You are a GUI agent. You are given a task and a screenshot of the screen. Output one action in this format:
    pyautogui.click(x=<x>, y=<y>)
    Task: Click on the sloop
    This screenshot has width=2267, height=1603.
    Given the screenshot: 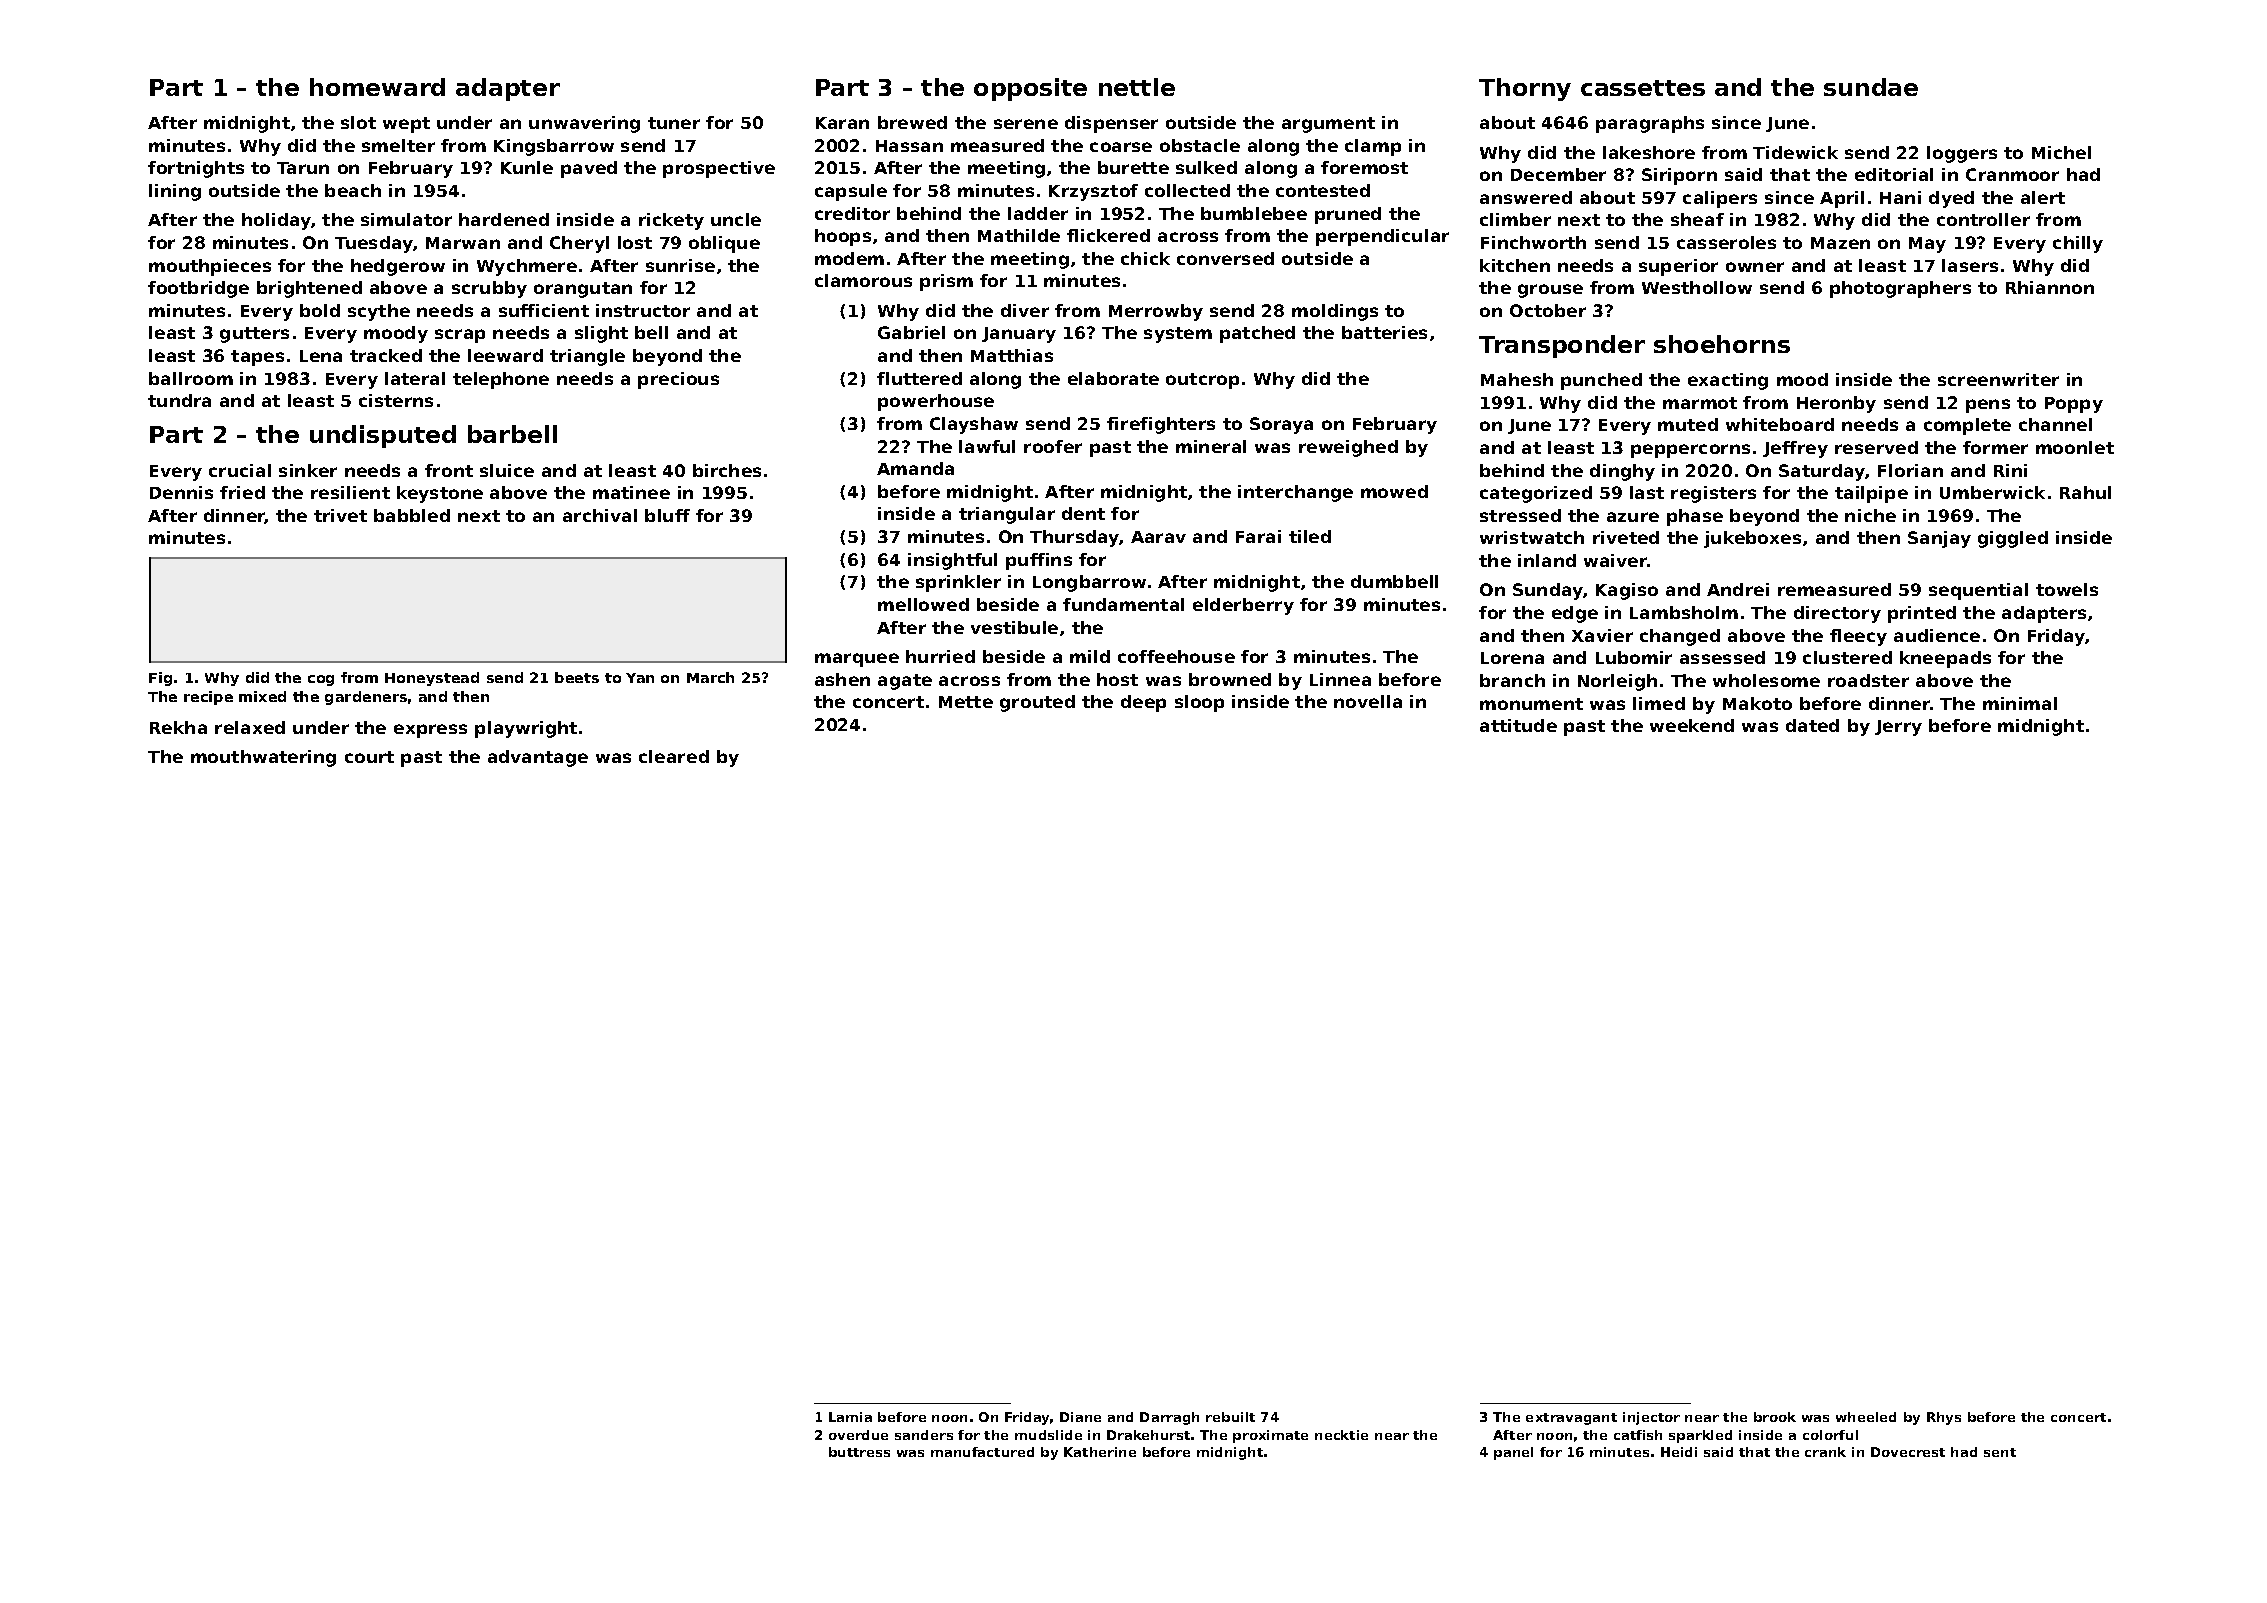 What is the action you would take?
    pyautogui.click(x=1199, y=703)
